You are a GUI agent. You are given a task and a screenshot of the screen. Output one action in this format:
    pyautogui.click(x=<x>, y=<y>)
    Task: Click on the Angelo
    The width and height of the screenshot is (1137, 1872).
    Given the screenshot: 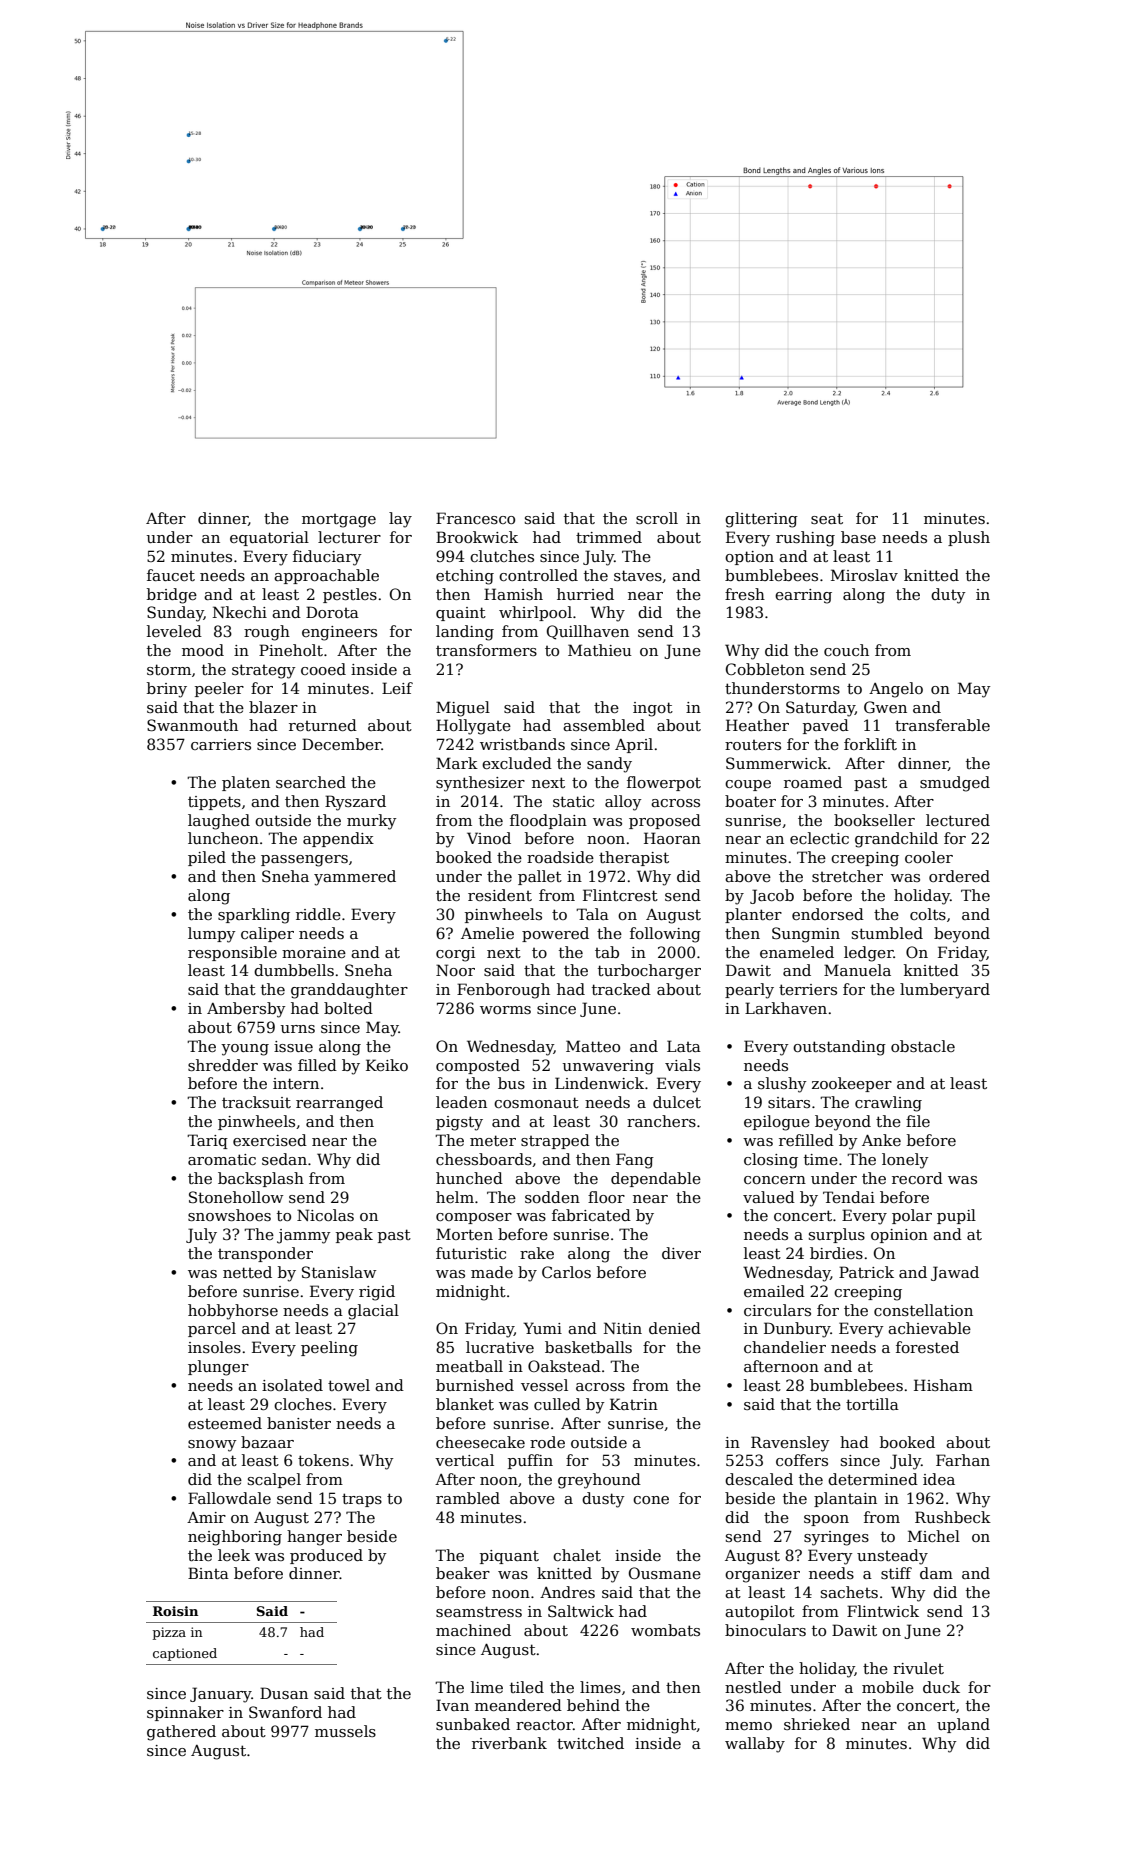 What is the action you would take?
    pyautogui.click(x=896, y=690)
